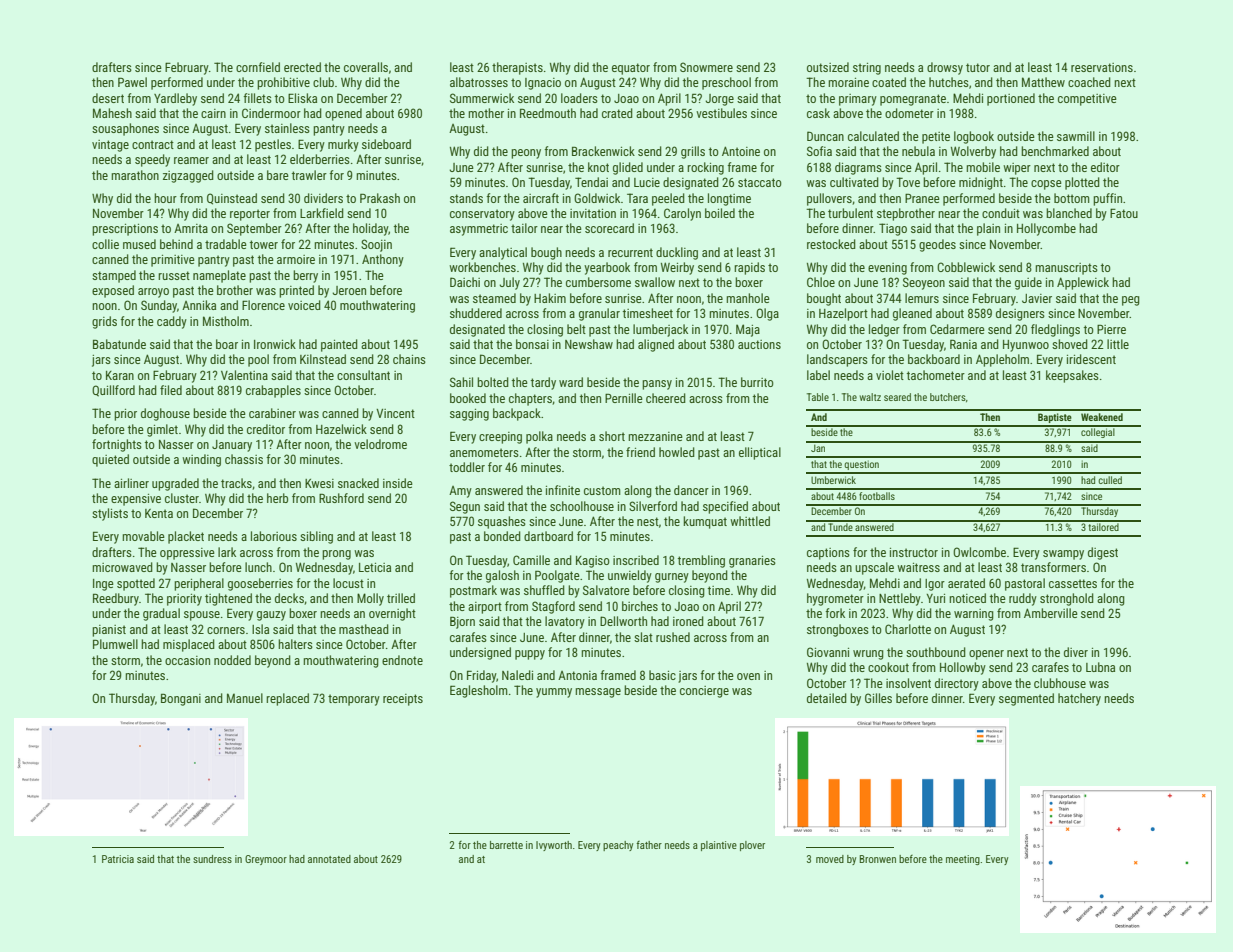 Image resolution: width=1233 pixels, height=952 pixels. Describe the element at coordinates (272, 413) in the image. I see `carabiner` at that location.
